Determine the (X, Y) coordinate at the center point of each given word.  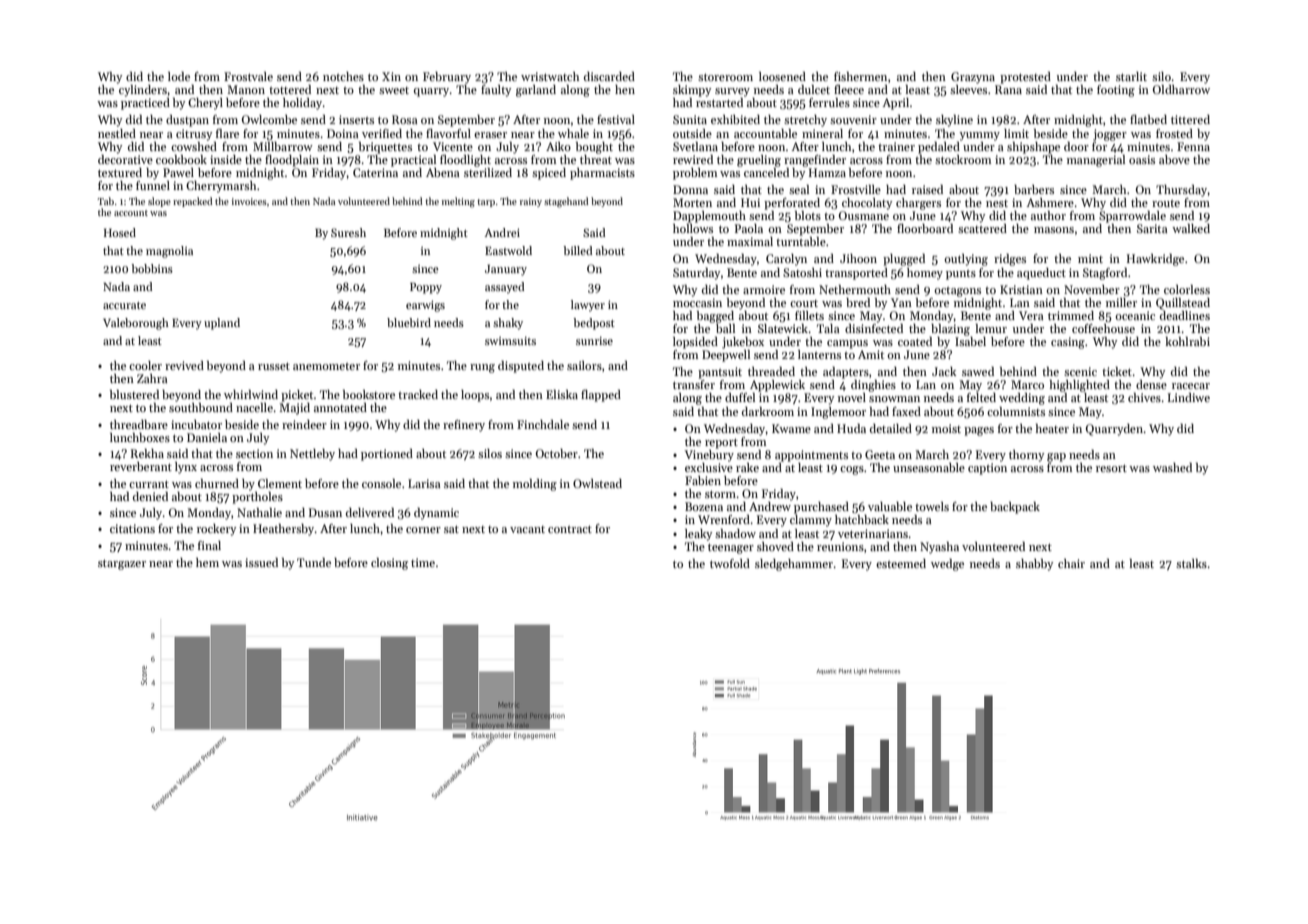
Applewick (777, 386)
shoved (775, 546)
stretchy (805, 121)
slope (159, 202)
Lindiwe (1189, 397)
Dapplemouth (709, 217)
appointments (811, 456)
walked (1191, 228)
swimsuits (510, 341)
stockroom (963, 159)
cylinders (143, 91)
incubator (196, 424)
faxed (906, 411)
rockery (216, 530)
